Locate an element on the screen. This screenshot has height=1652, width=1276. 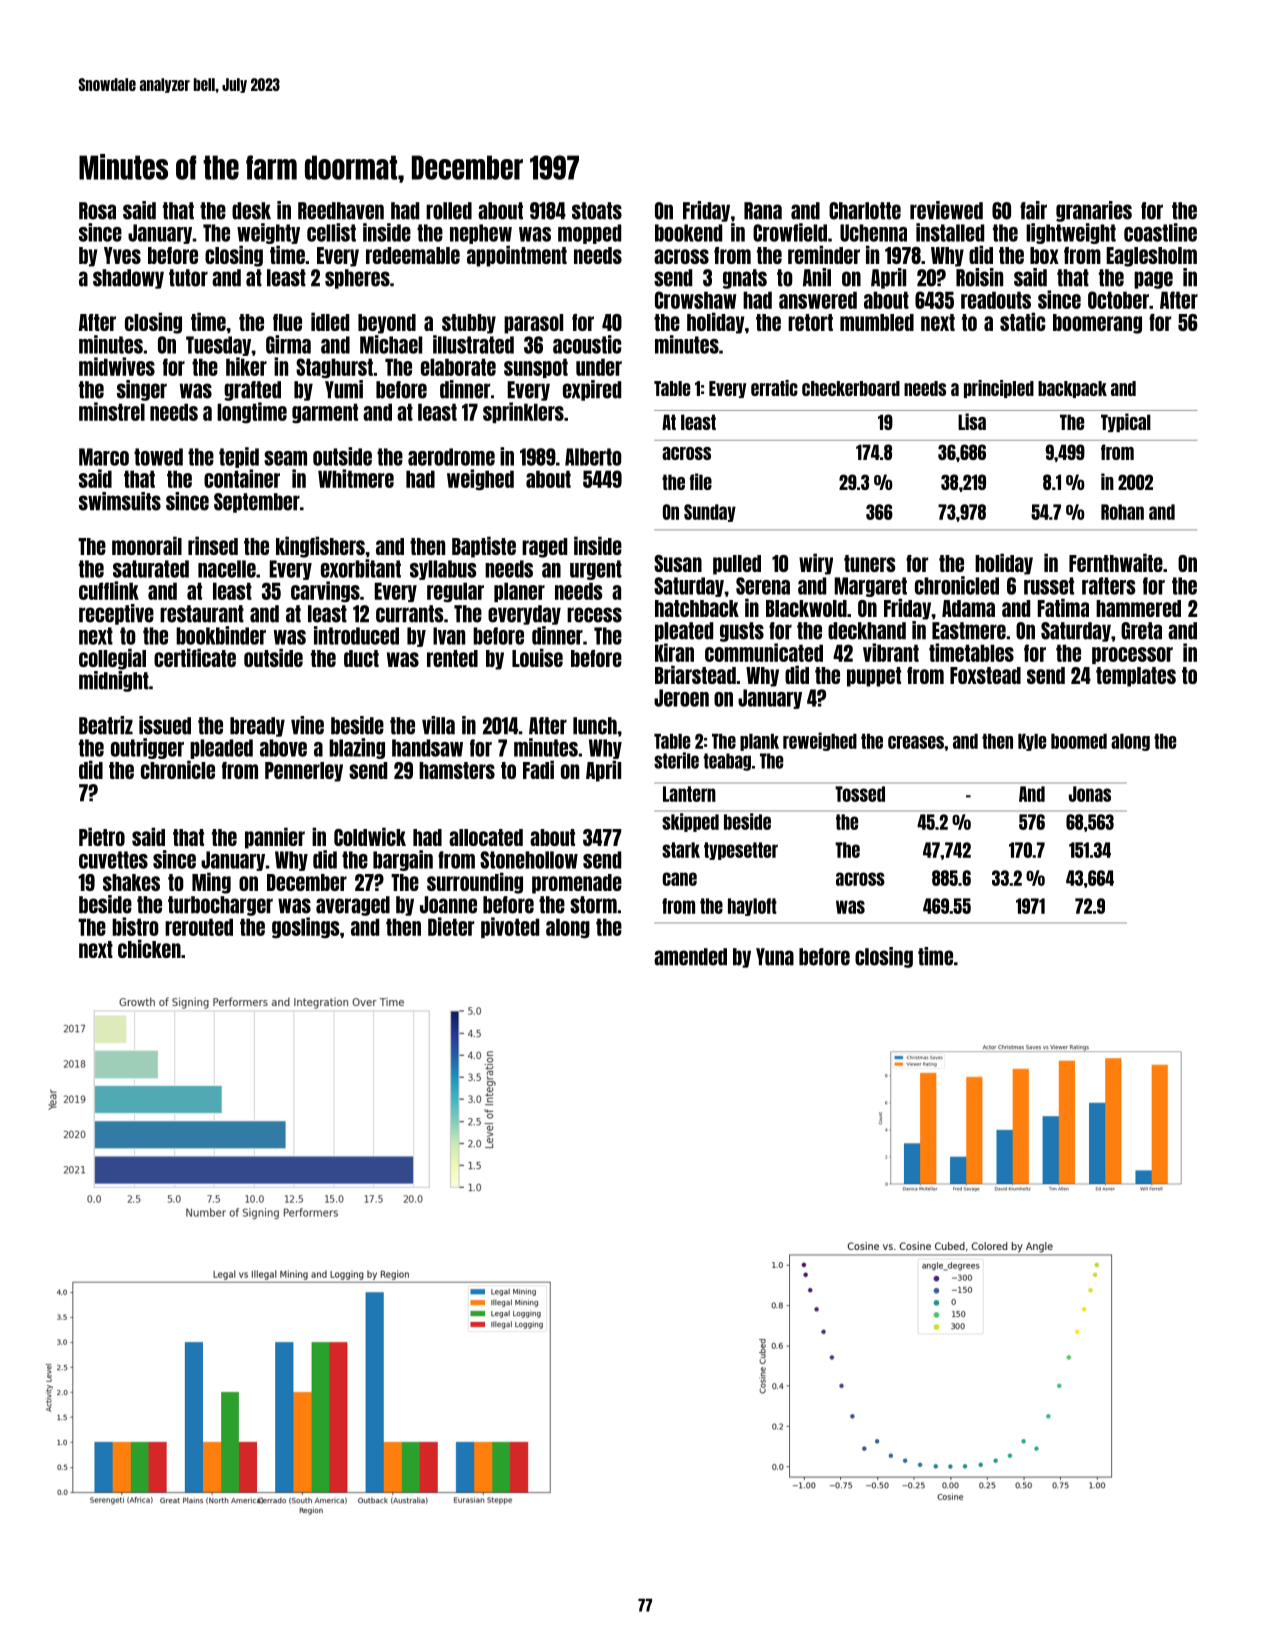
typesetter is located at coordinates (741, 851).
